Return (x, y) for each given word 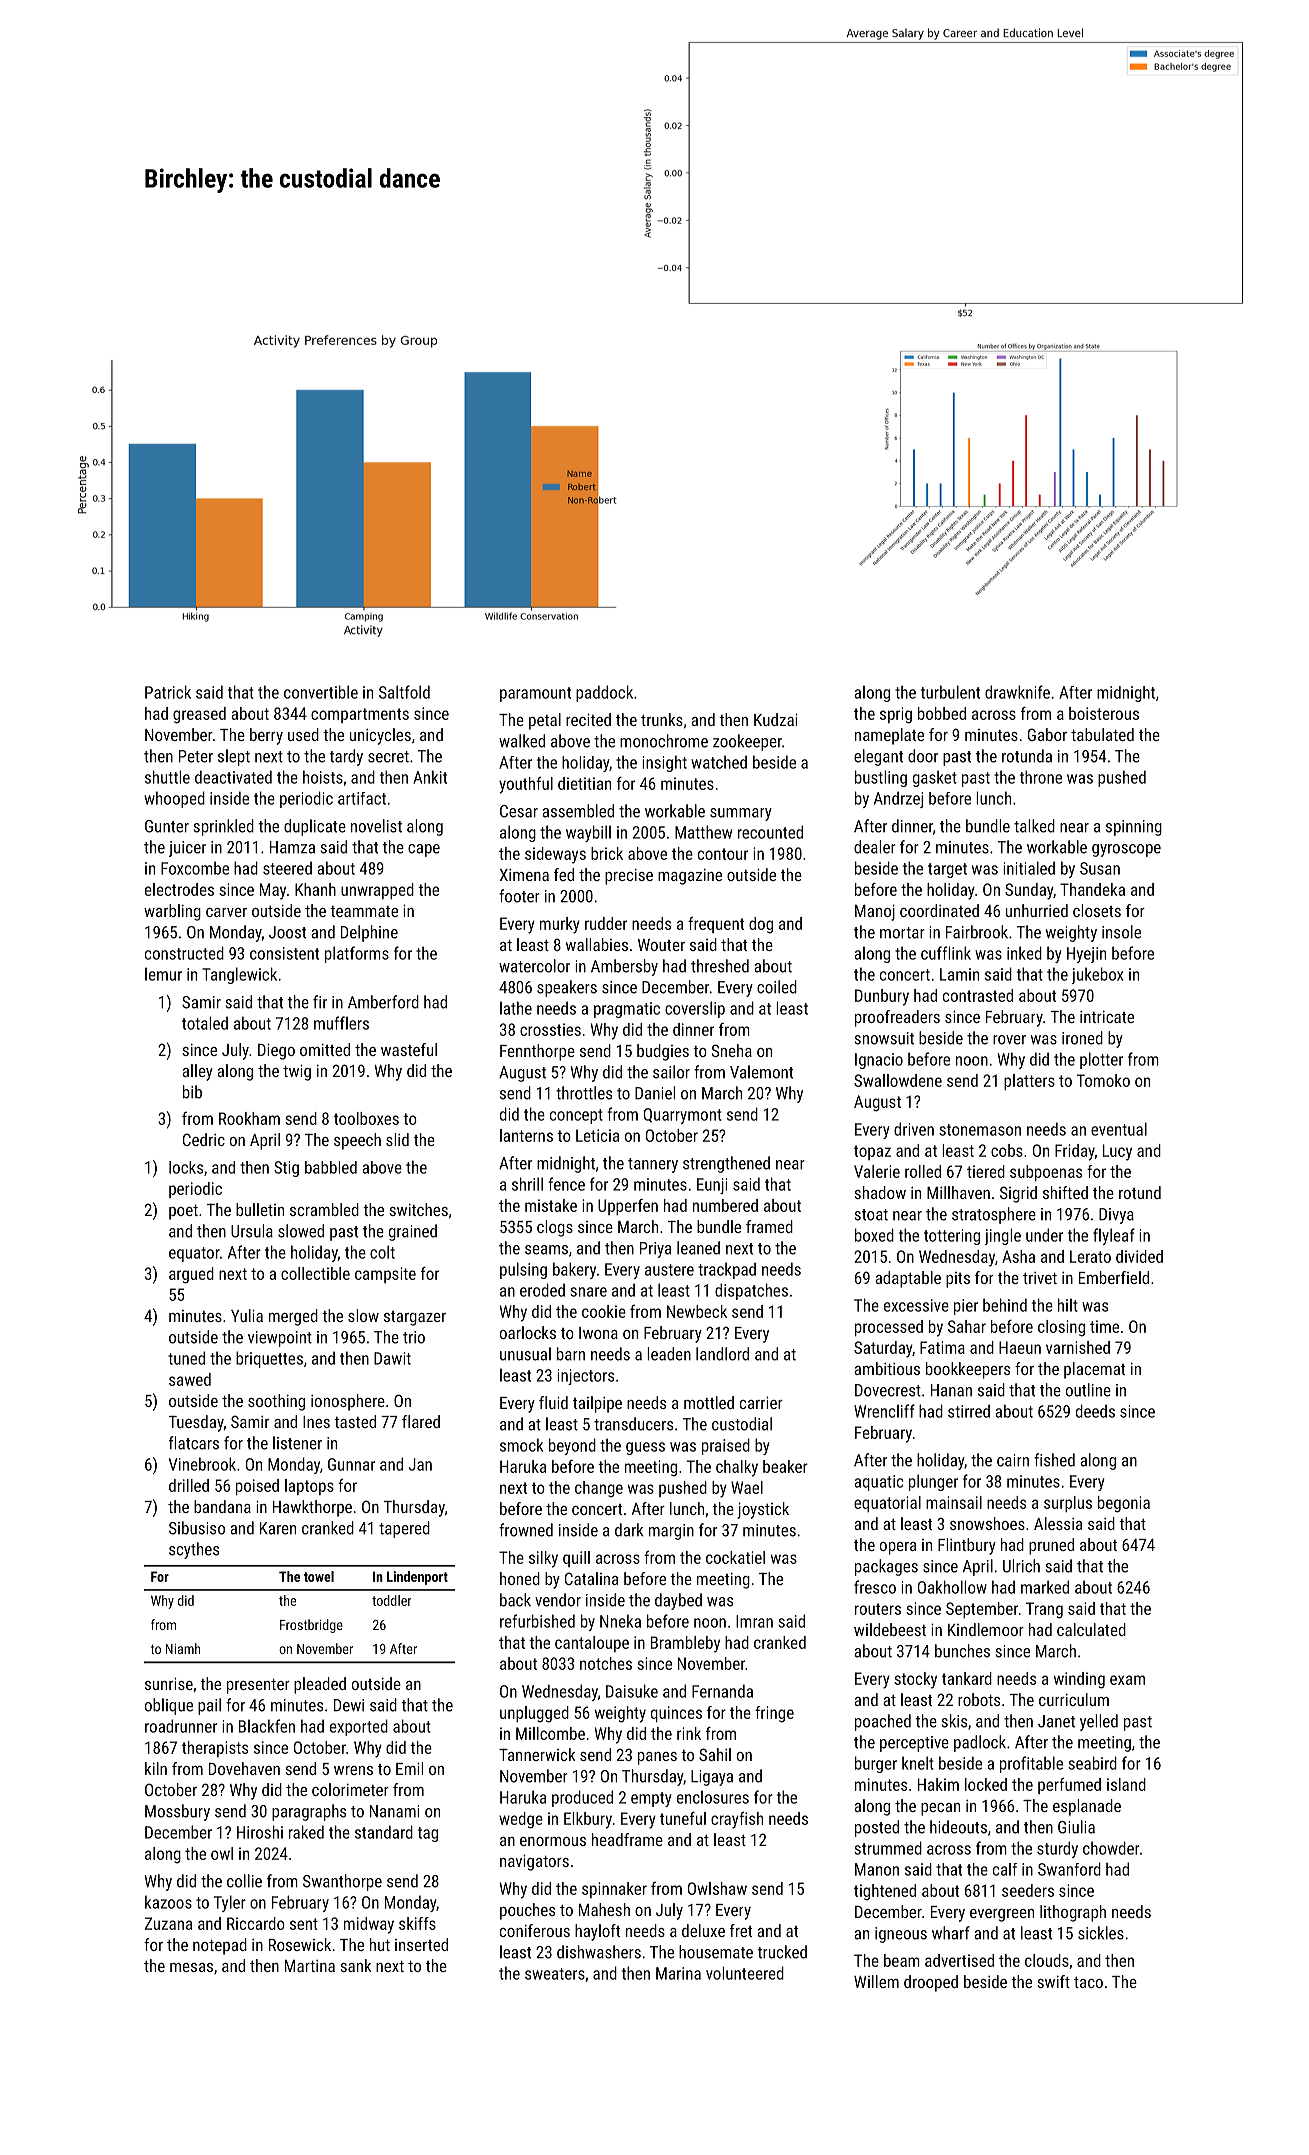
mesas (191, 1967)
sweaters (555, 1974)
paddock (604, 693)
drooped (931, 1983)
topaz (872, 1152)
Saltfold (404, 692)
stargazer (415, 1318)
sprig (896, 715)
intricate (1107, 1017)
